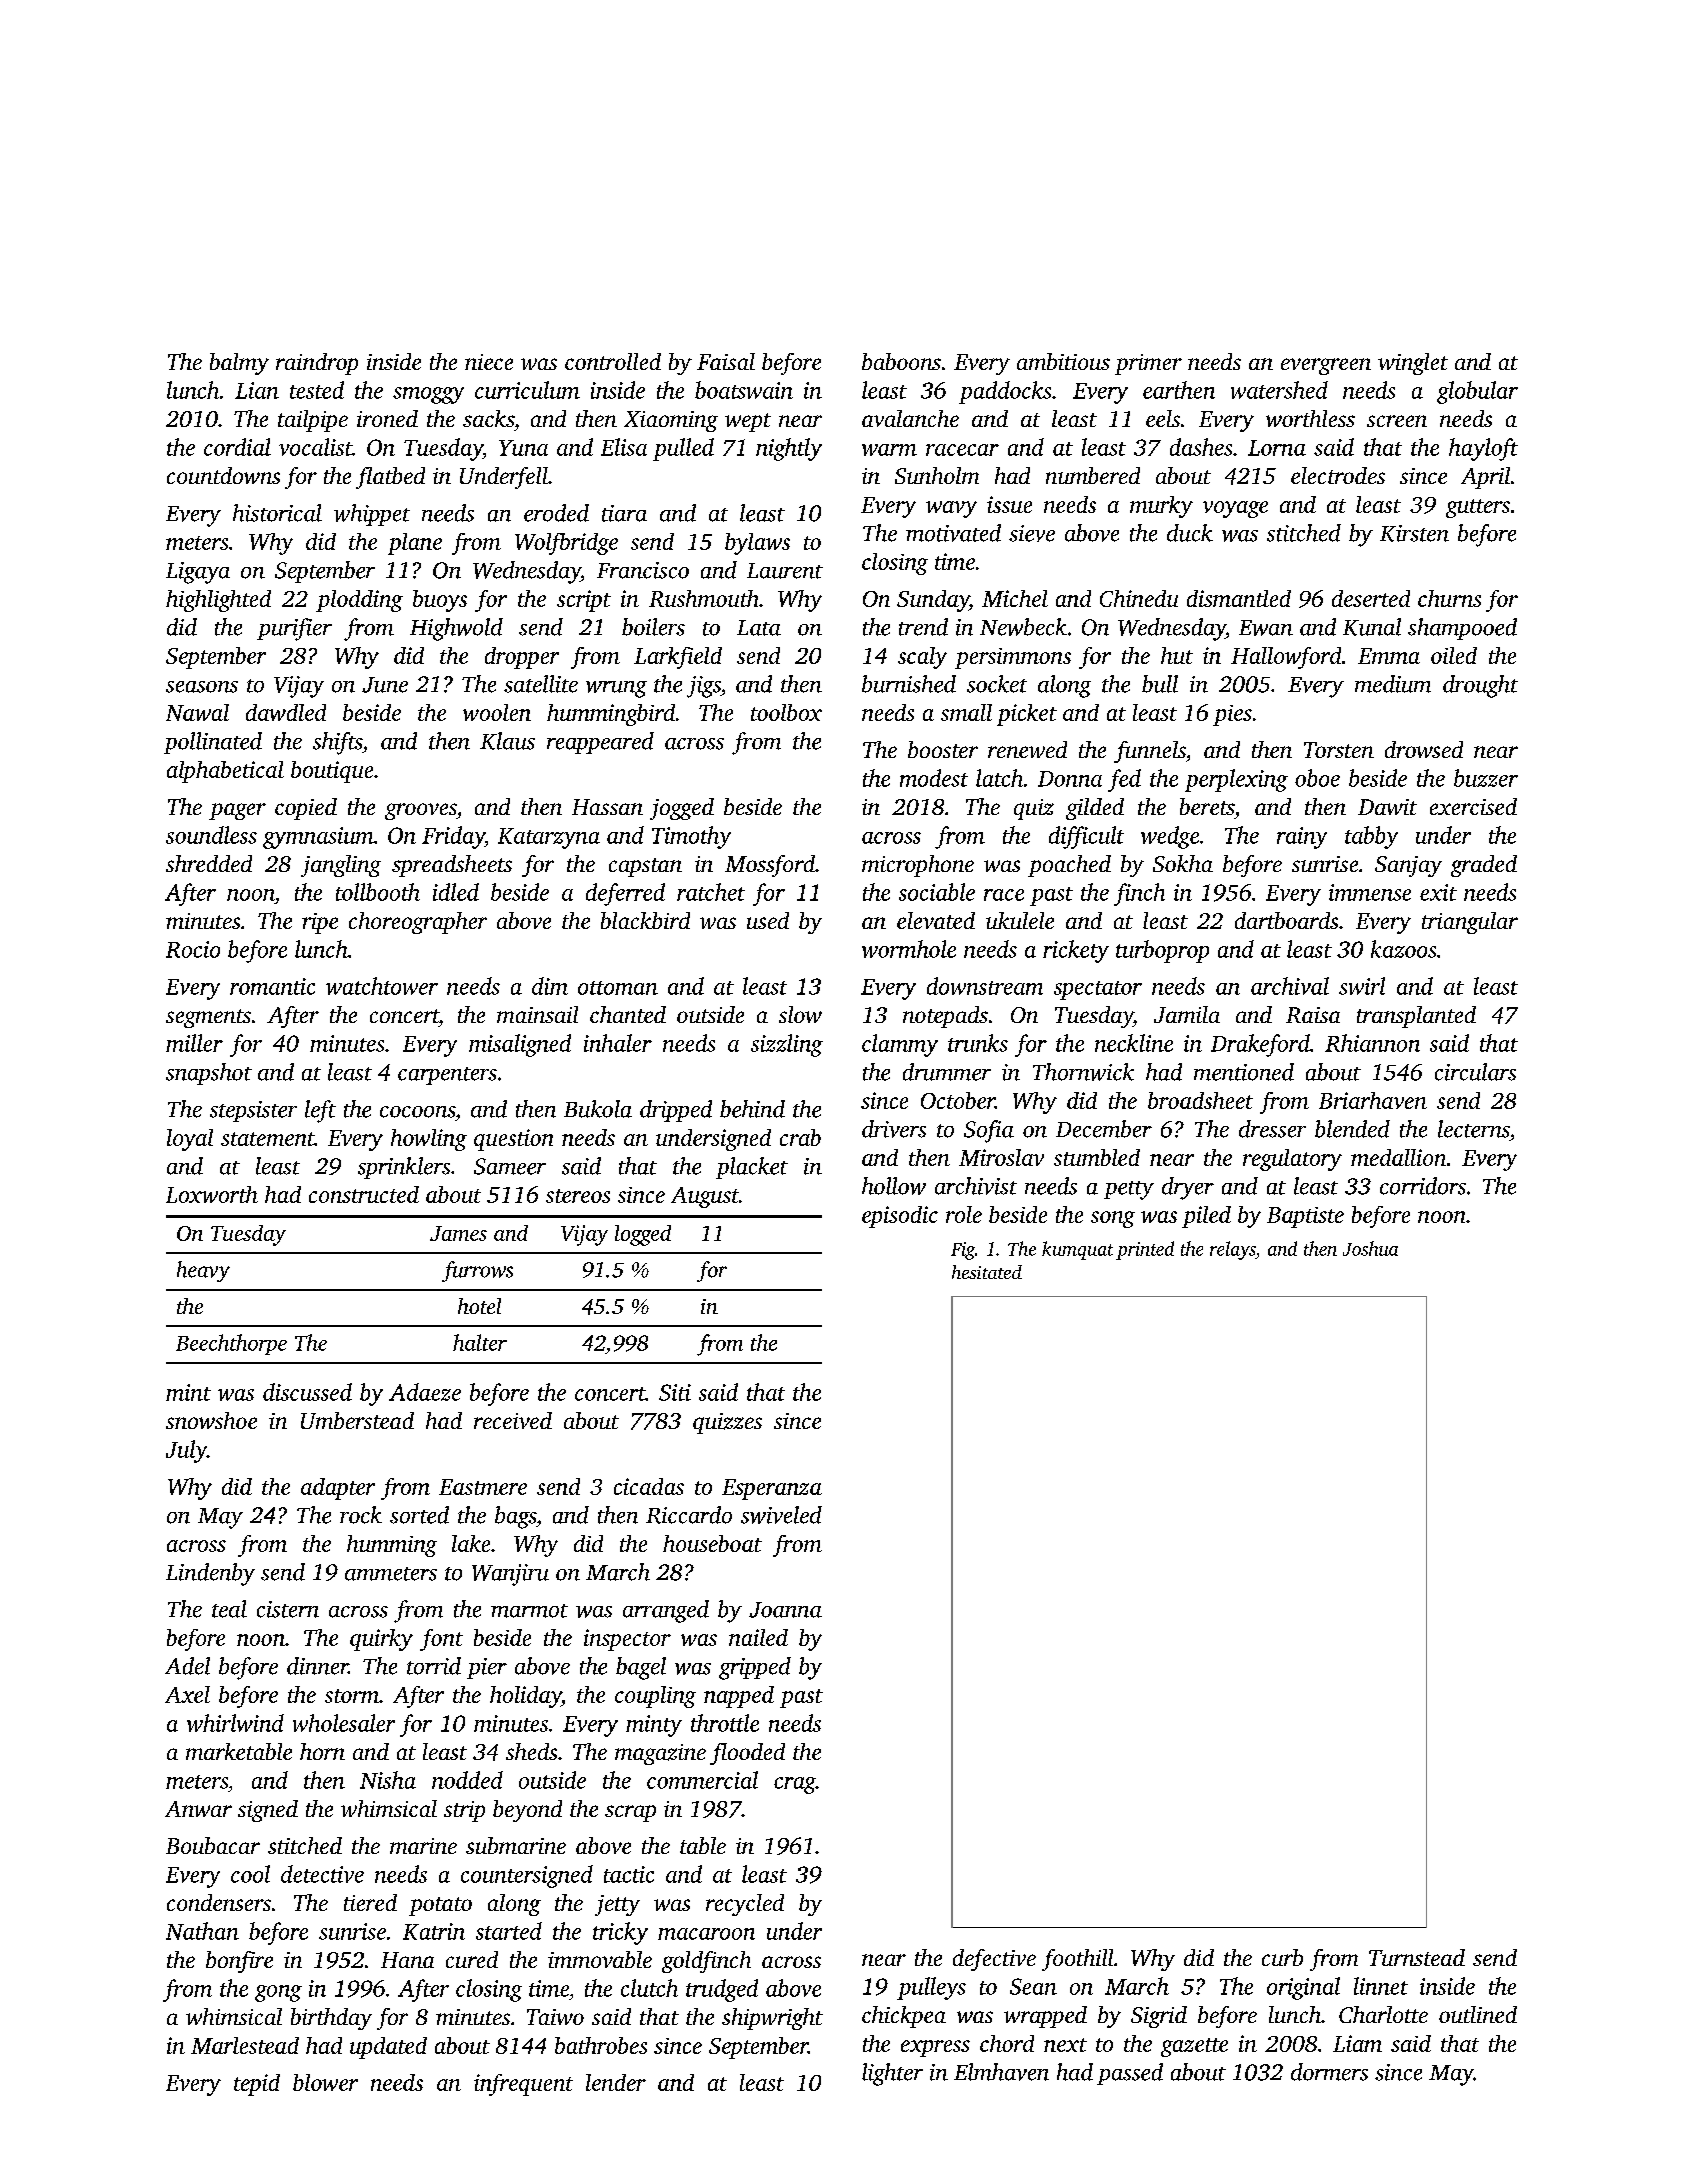 The width and height of the page is (1683, 2178). What do you see at coordinates (489, 362) in the page?
I see `niece` at bounding box center [489, 362].
